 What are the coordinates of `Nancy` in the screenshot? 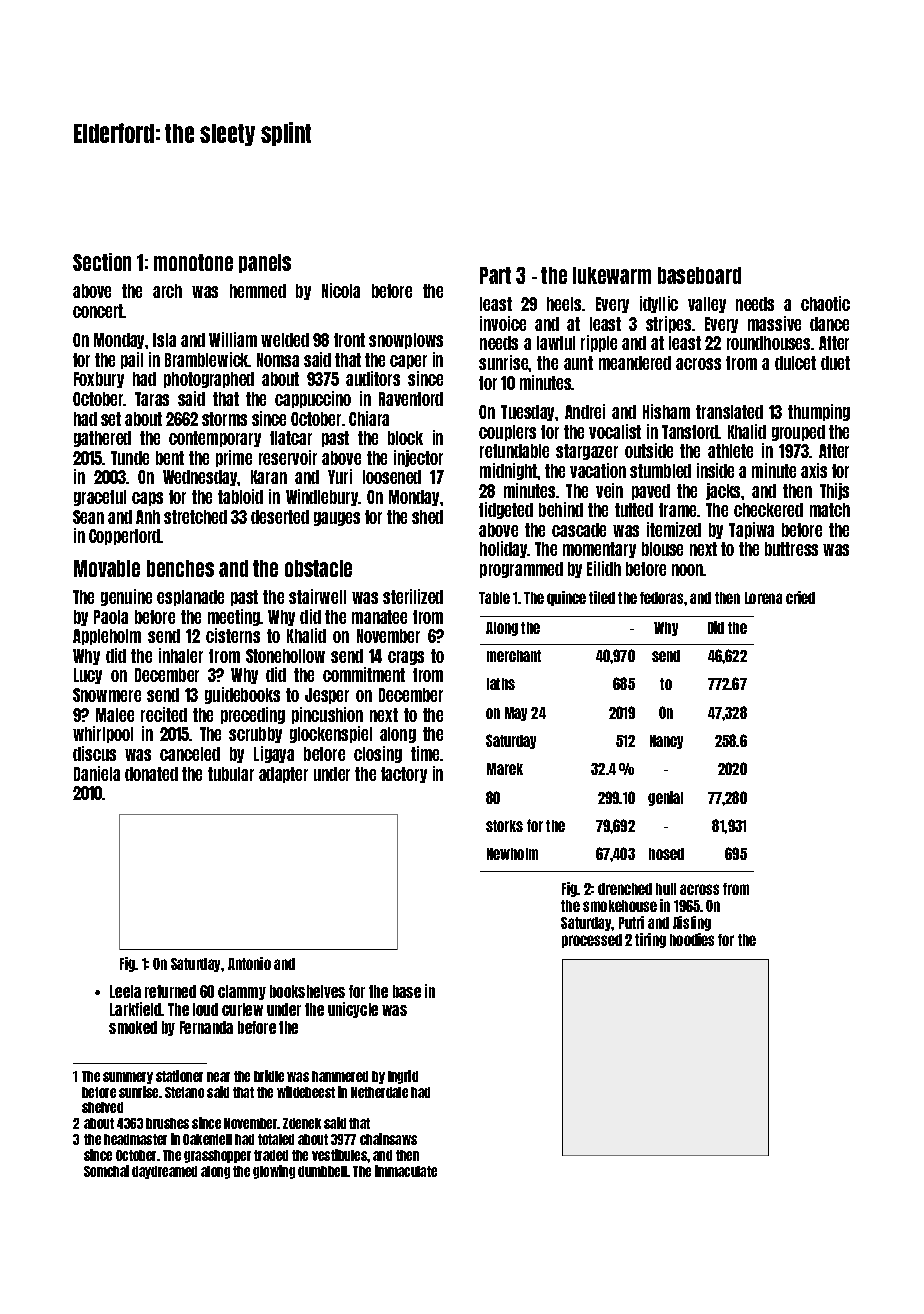 It's located at (666, 742).
